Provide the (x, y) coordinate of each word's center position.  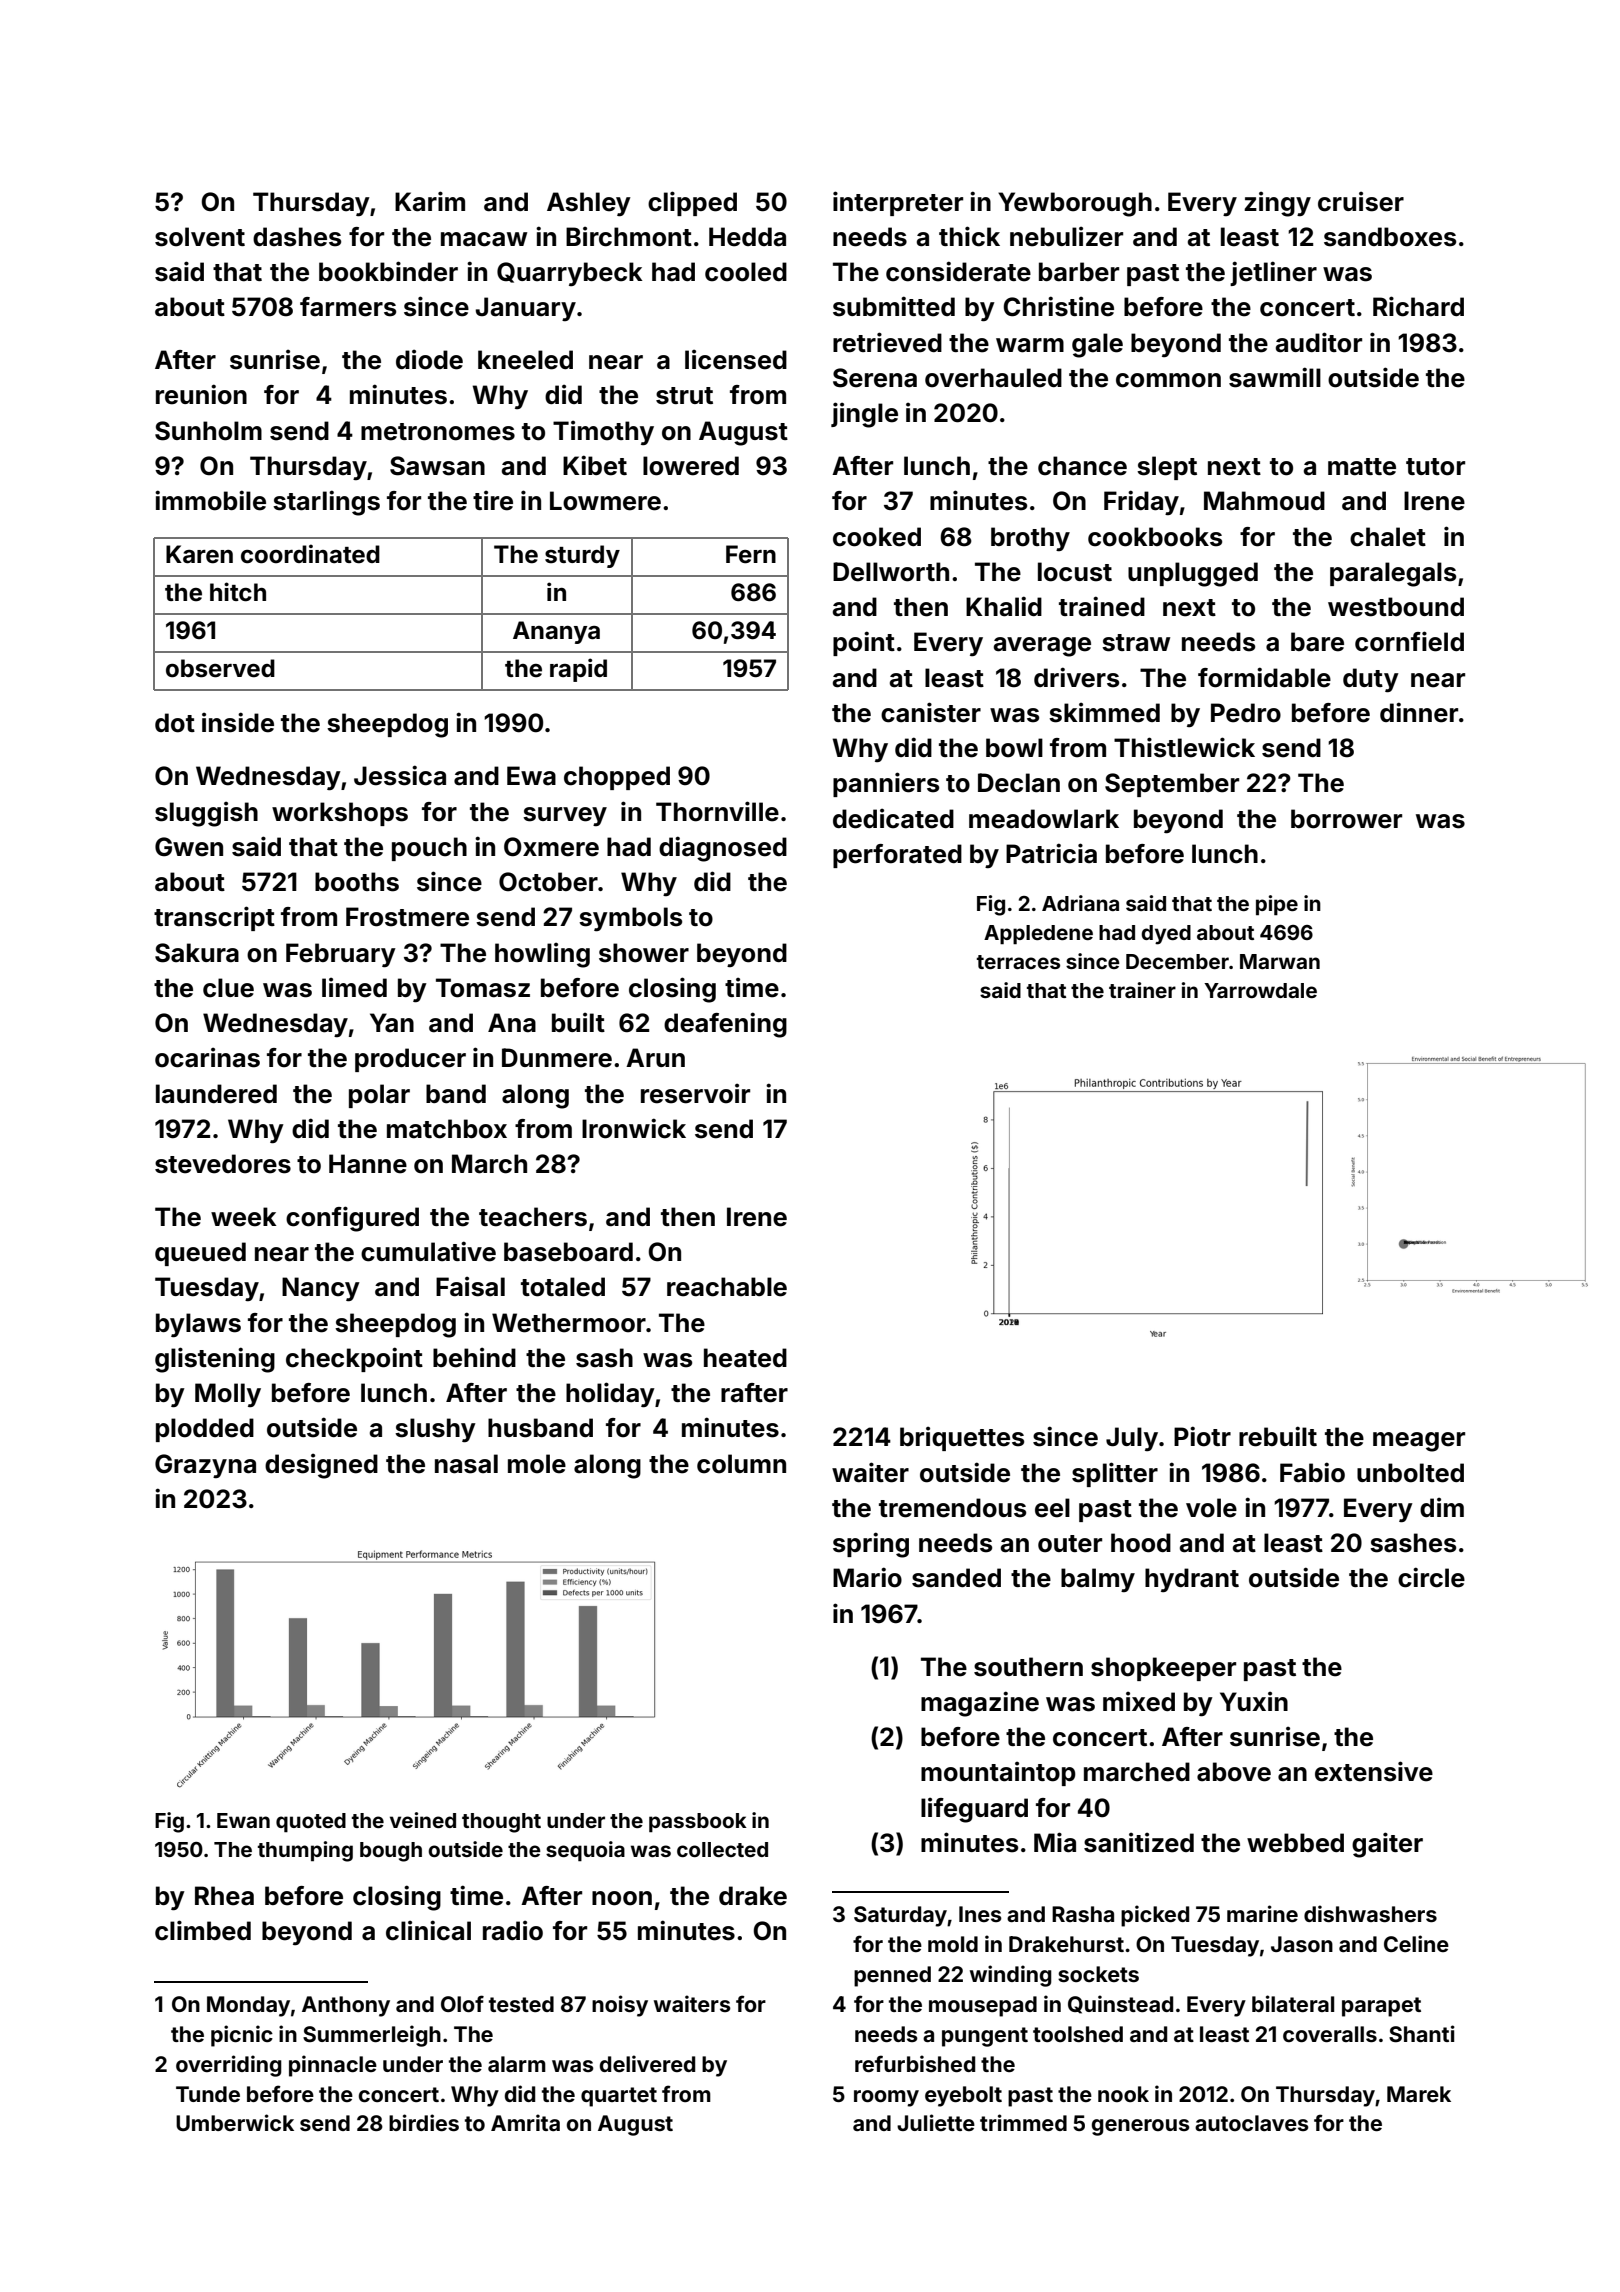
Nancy (321, 1289)
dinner (1419, 712)
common (1168, 380)
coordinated (310, 554)
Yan (392, 1023)
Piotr (1202, 1436)
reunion (201, 394)
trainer (1142, 990)
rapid (578, 670)
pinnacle (333, 2066)
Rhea (224, 1896)
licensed (736, 359)
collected (722, 1849)
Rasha (1083, 1914)
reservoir (695, 1093)
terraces (1018, 962)
